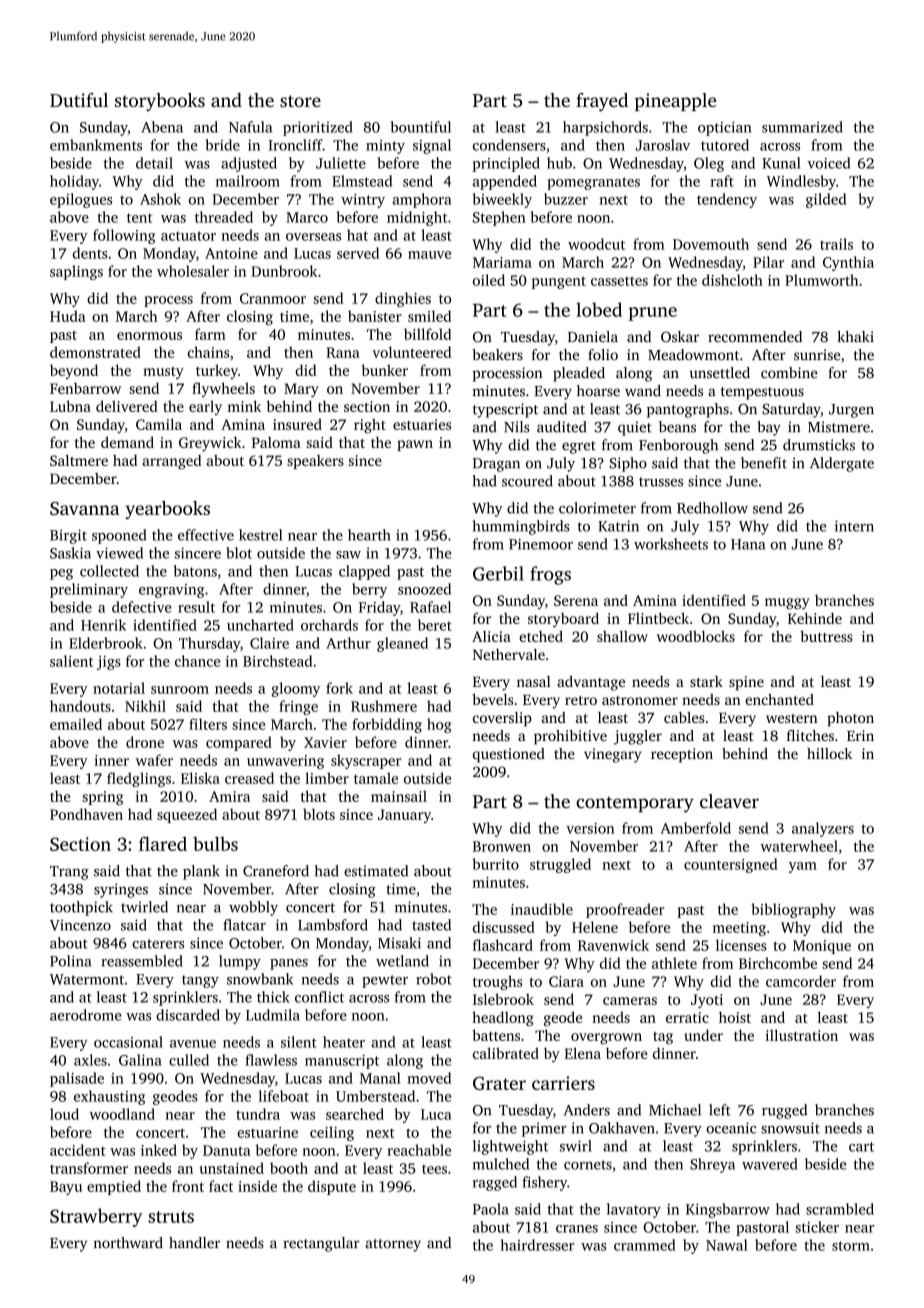  I want to click on bountiful, so click(421, 127).
